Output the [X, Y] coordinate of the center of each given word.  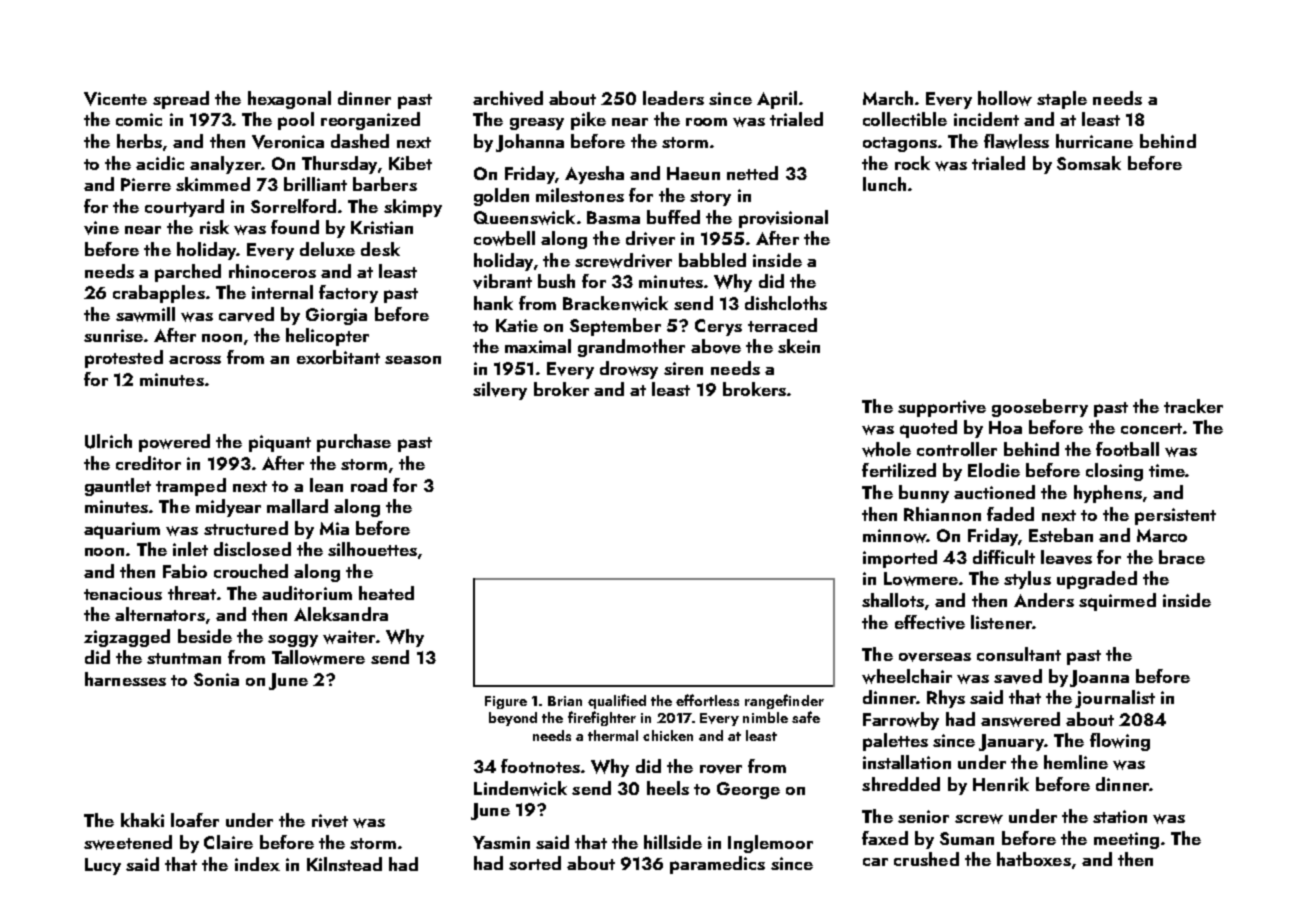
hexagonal [289, 100]
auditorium [307, 593]
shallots [893, 600]
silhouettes [372, 549]
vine [101, 228]
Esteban [1061, 535]
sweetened [128, 842]
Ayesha [594, 175]
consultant [1019, 654]
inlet [190, 549]
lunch [884, 184]
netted [752, 173]
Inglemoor [770, 844]
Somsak [1089, 163]
